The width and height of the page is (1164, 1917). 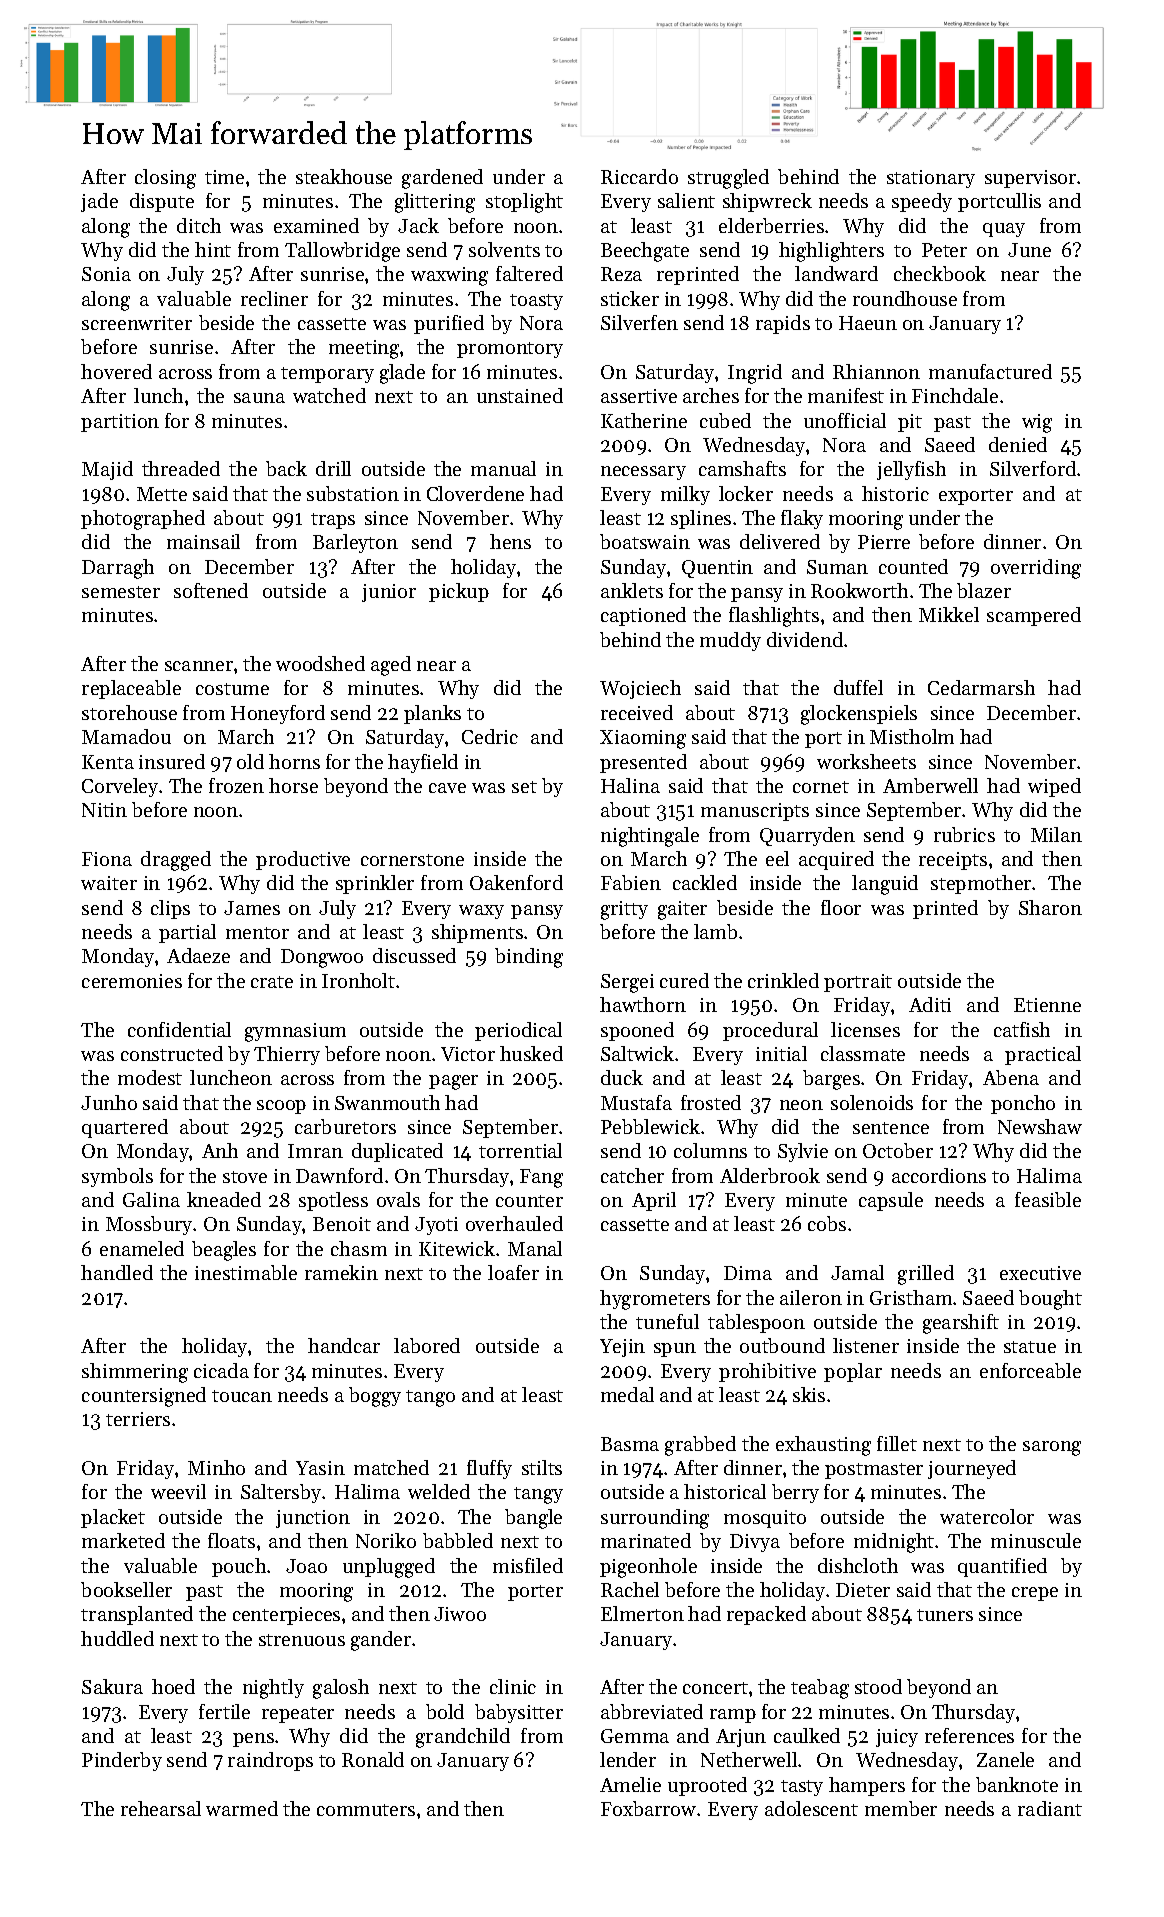 I want to click on Zanele, so click(x=1005, y=1759).
